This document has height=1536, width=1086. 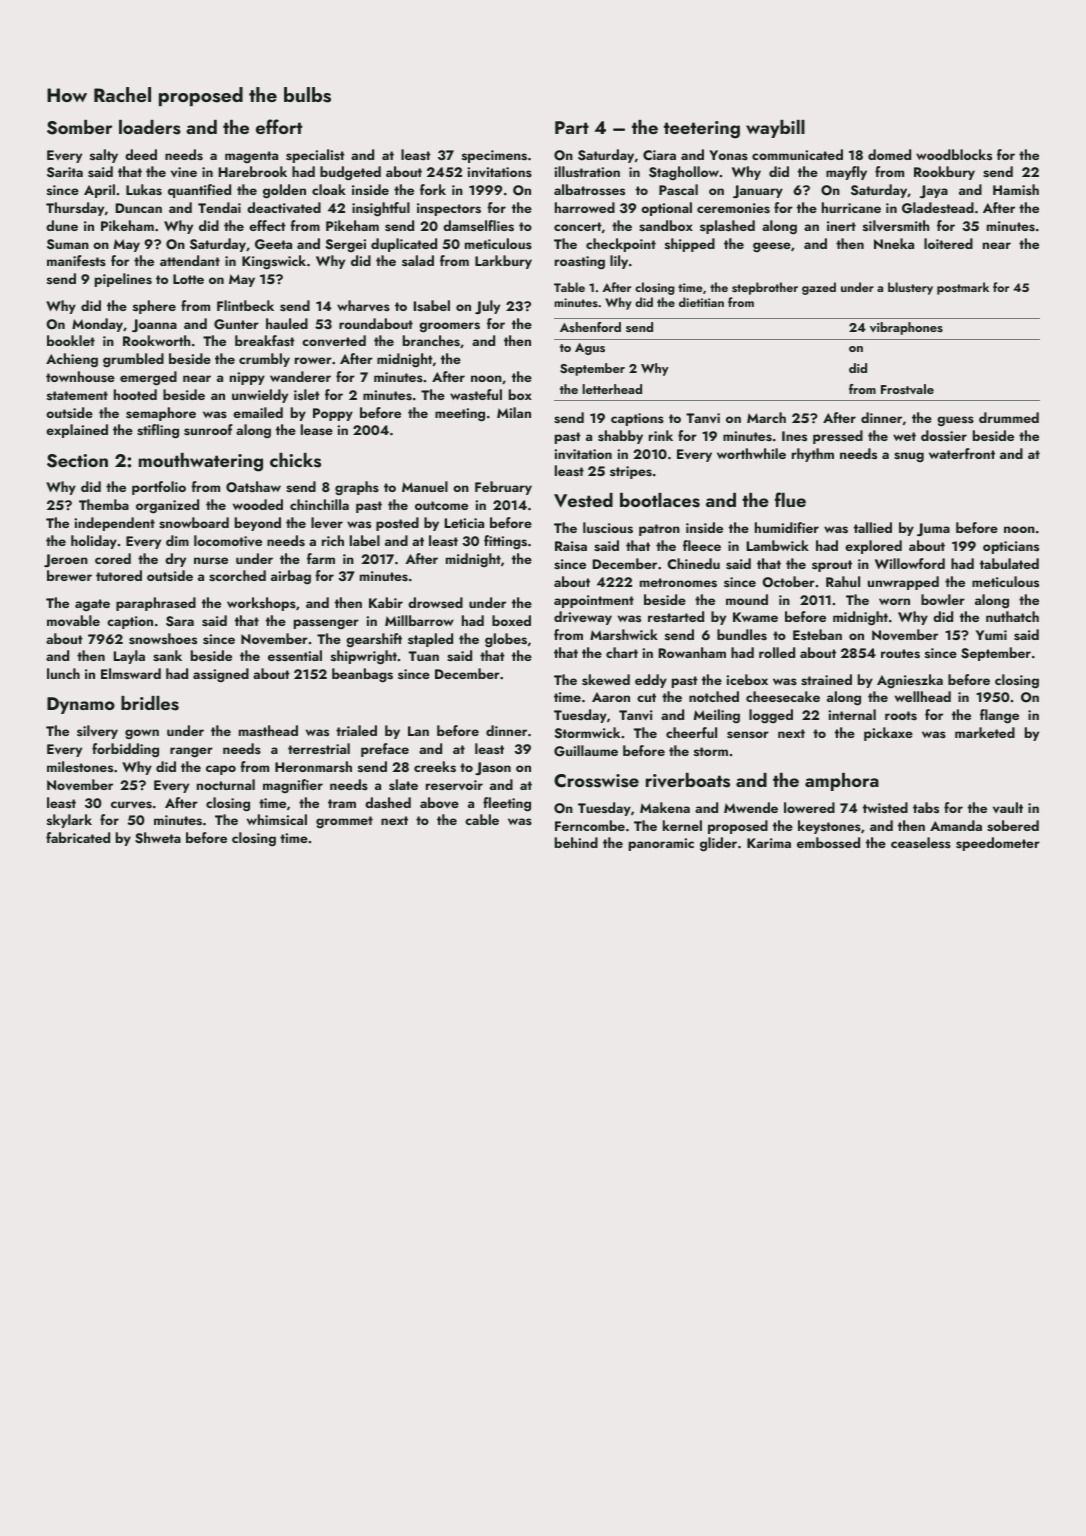 What do you see at coordinates (873, 547) in the document?
I see `explored` at bounding box center [873, 547].
